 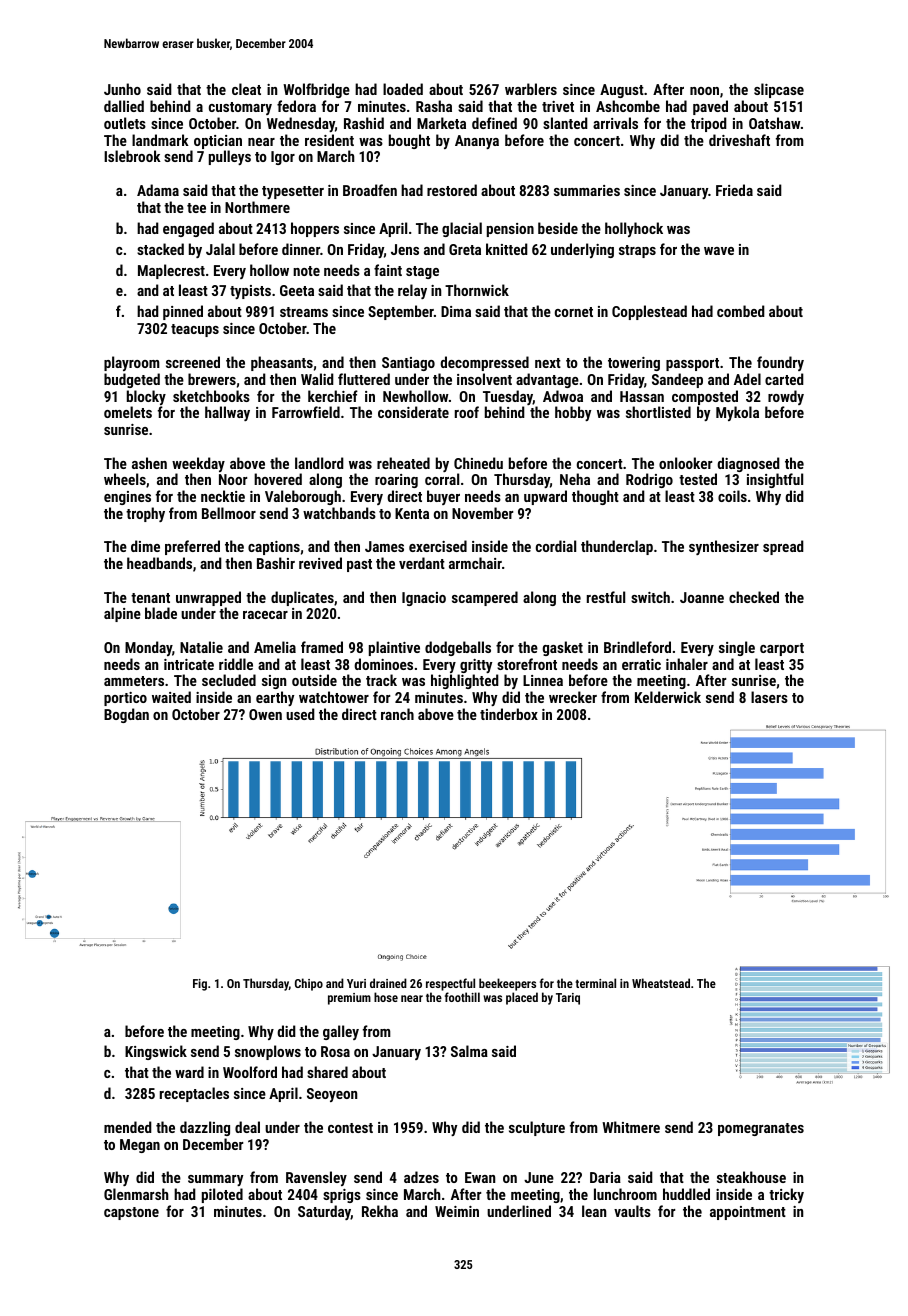 What do you see at coordinates (128, 1127) in the screenshot?
I see `mended` at bounding box center [128, 1127].
